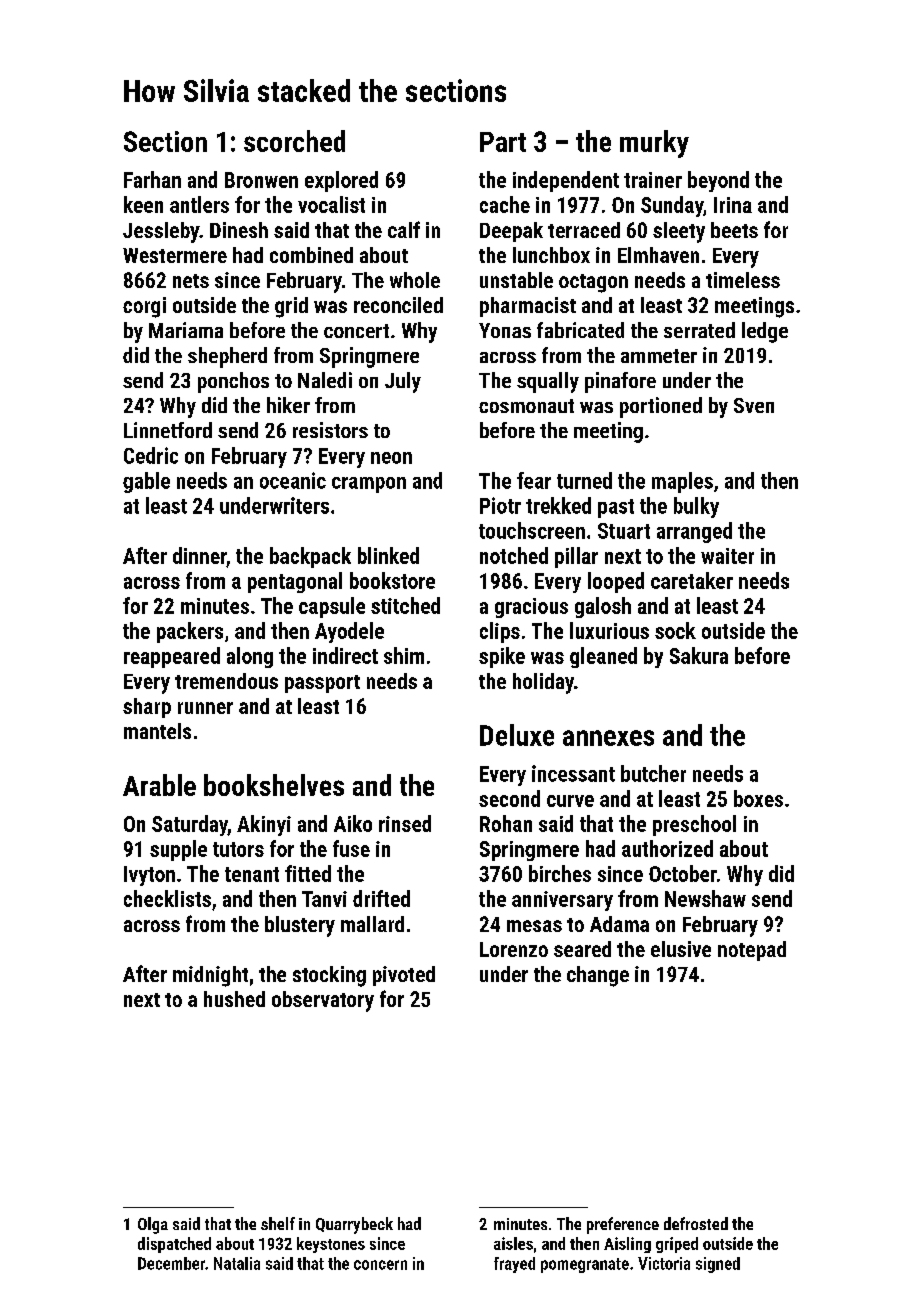  I want to click on defrosted, so click(696, 1223).
